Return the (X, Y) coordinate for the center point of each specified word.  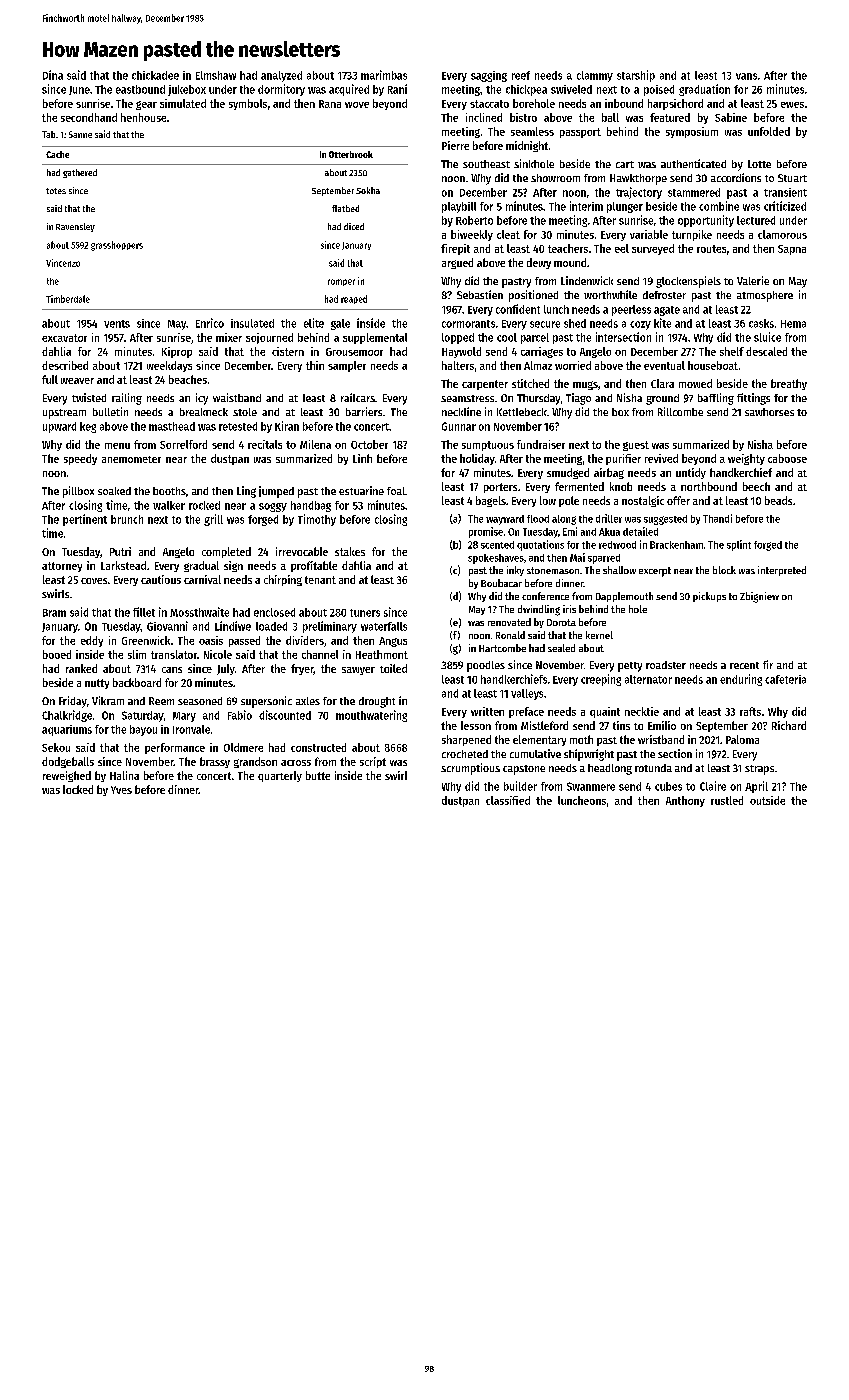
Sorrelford (183, 444)
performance (175, 748)
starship (636, 76)
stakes (350, 551)
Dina (53, 75)
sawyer (358, 671)
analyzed (281, 76)
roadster (666, 665)
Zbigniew (759, 597)
